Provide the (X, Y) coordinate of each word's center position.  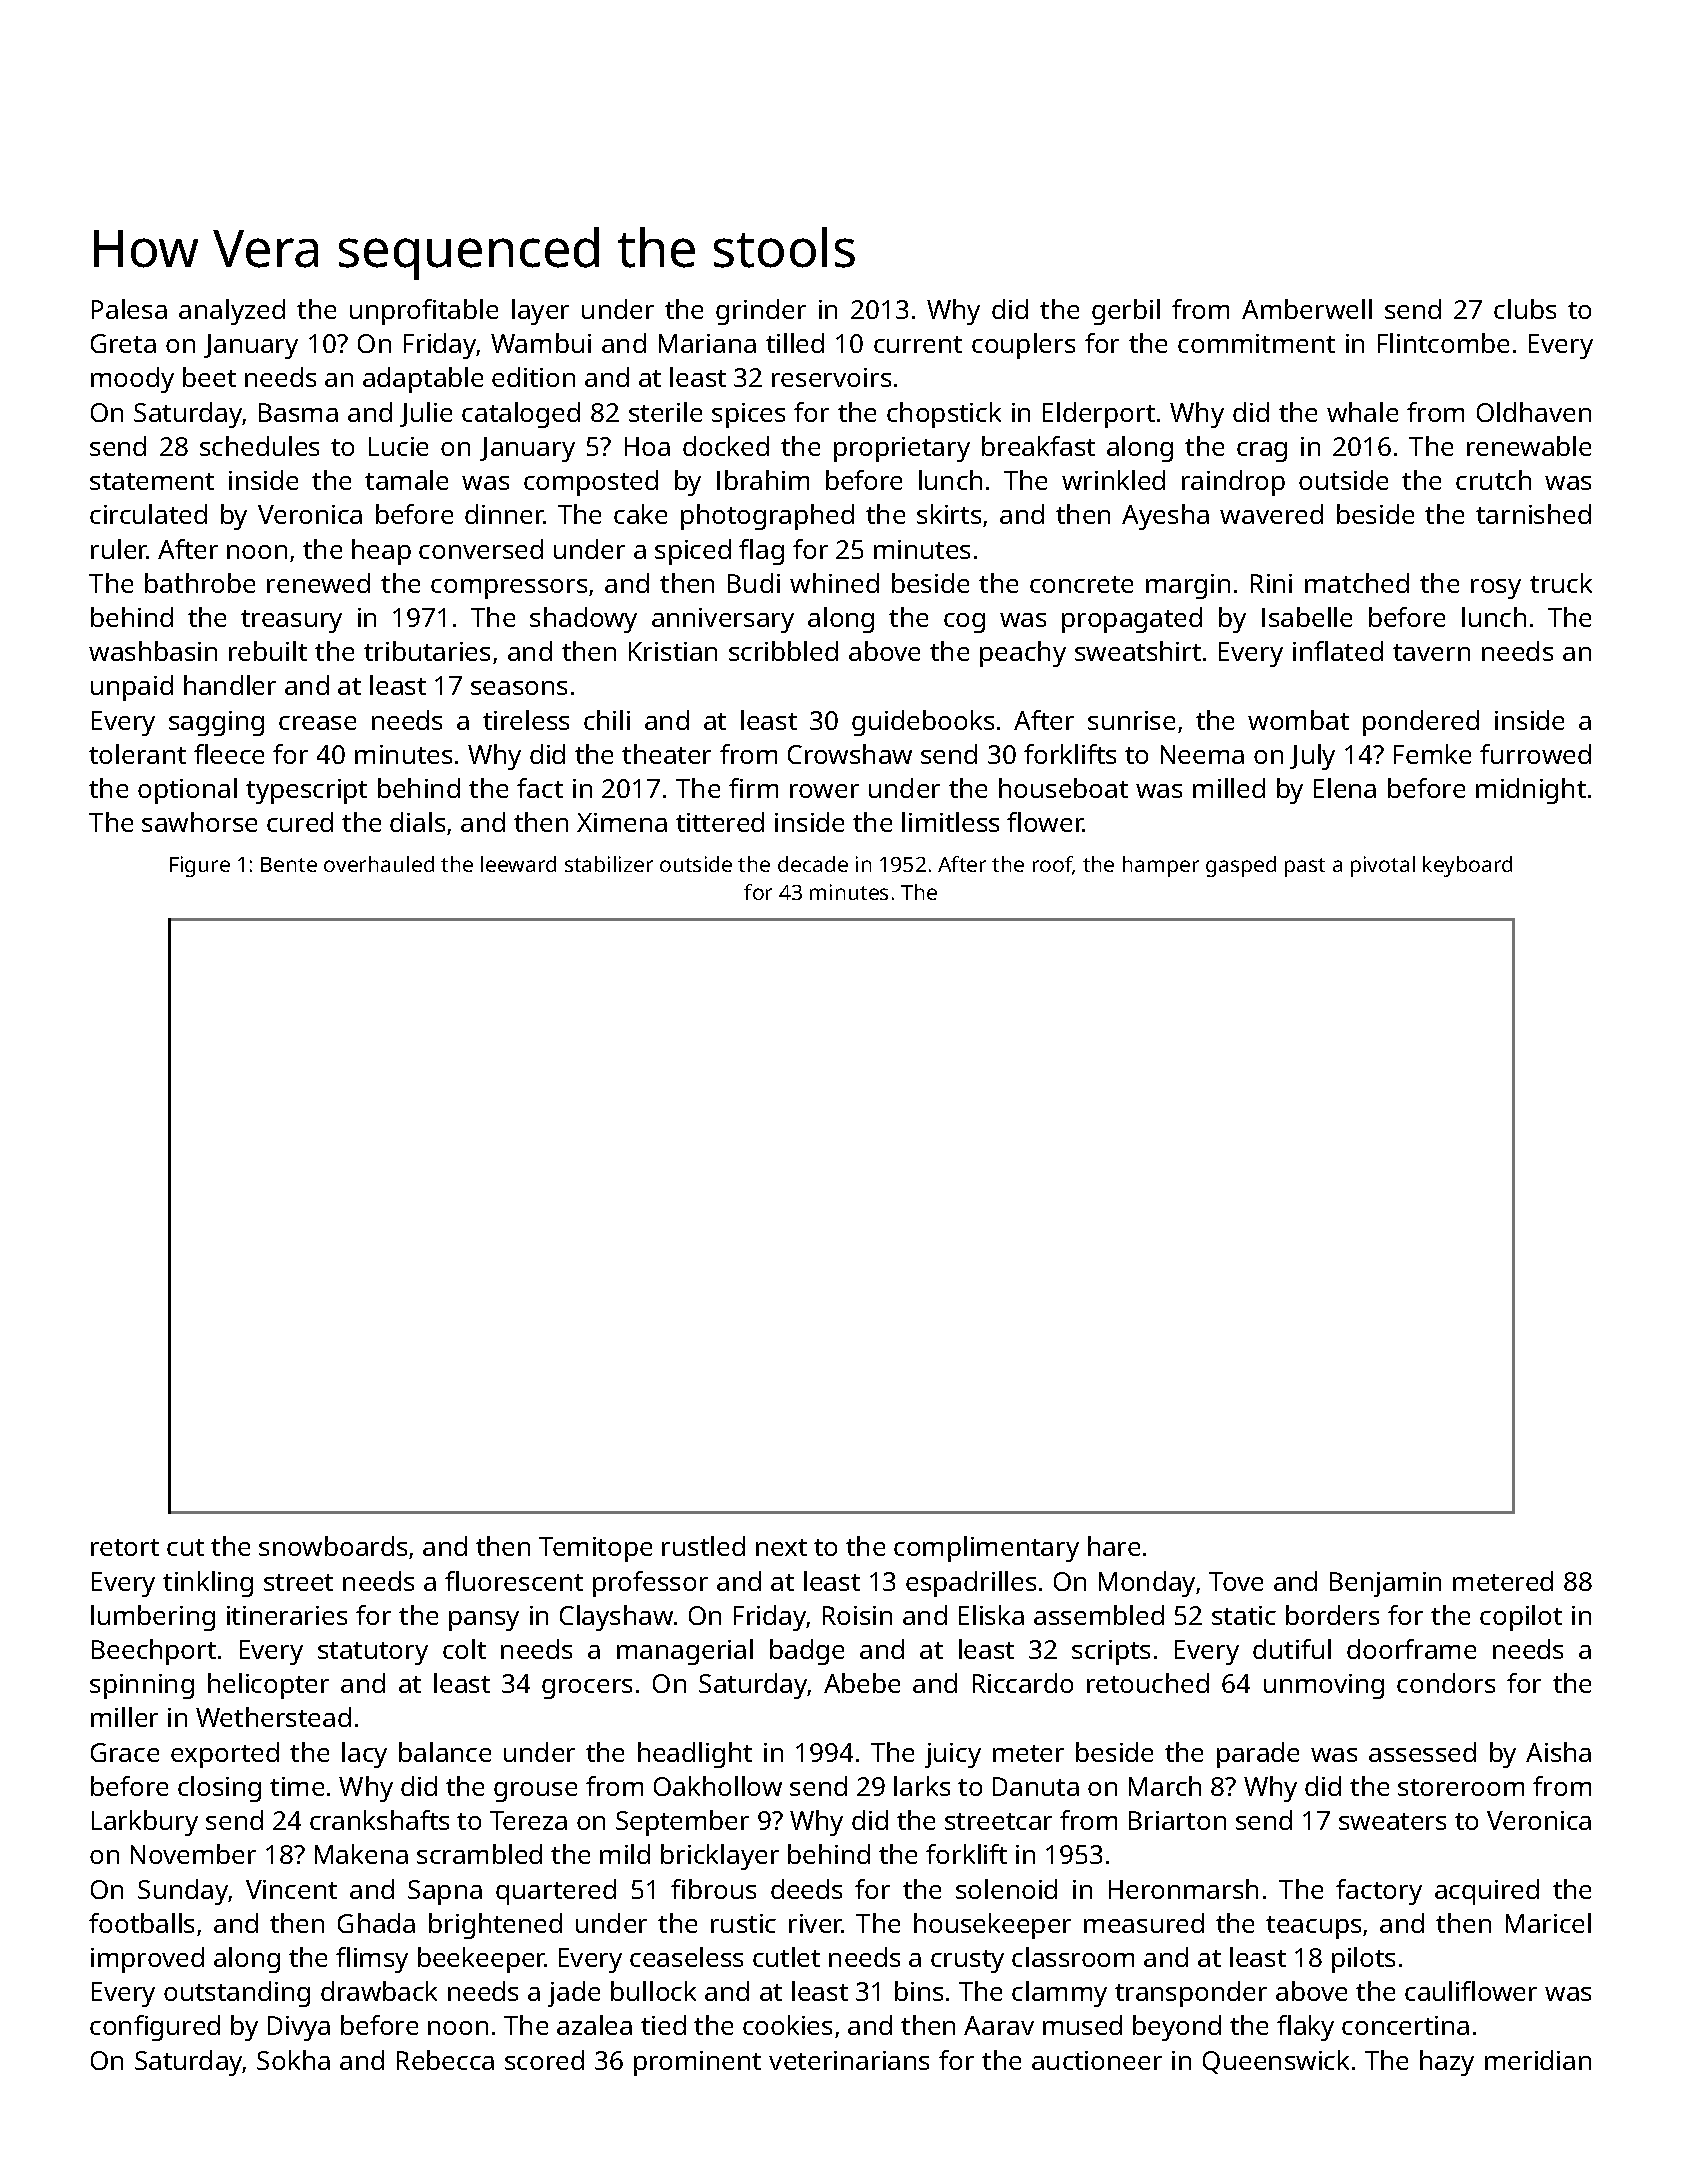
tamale (406, 480)
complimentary (986, 1549)
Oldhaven (1534, 412)
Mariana (707, 343)
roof (1053, 865)
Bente (289, 864)
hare (1114, 1546)
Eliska (991, 1615)
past (1305, 867)
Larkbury (145, 1823)
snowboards (333, 1546)
